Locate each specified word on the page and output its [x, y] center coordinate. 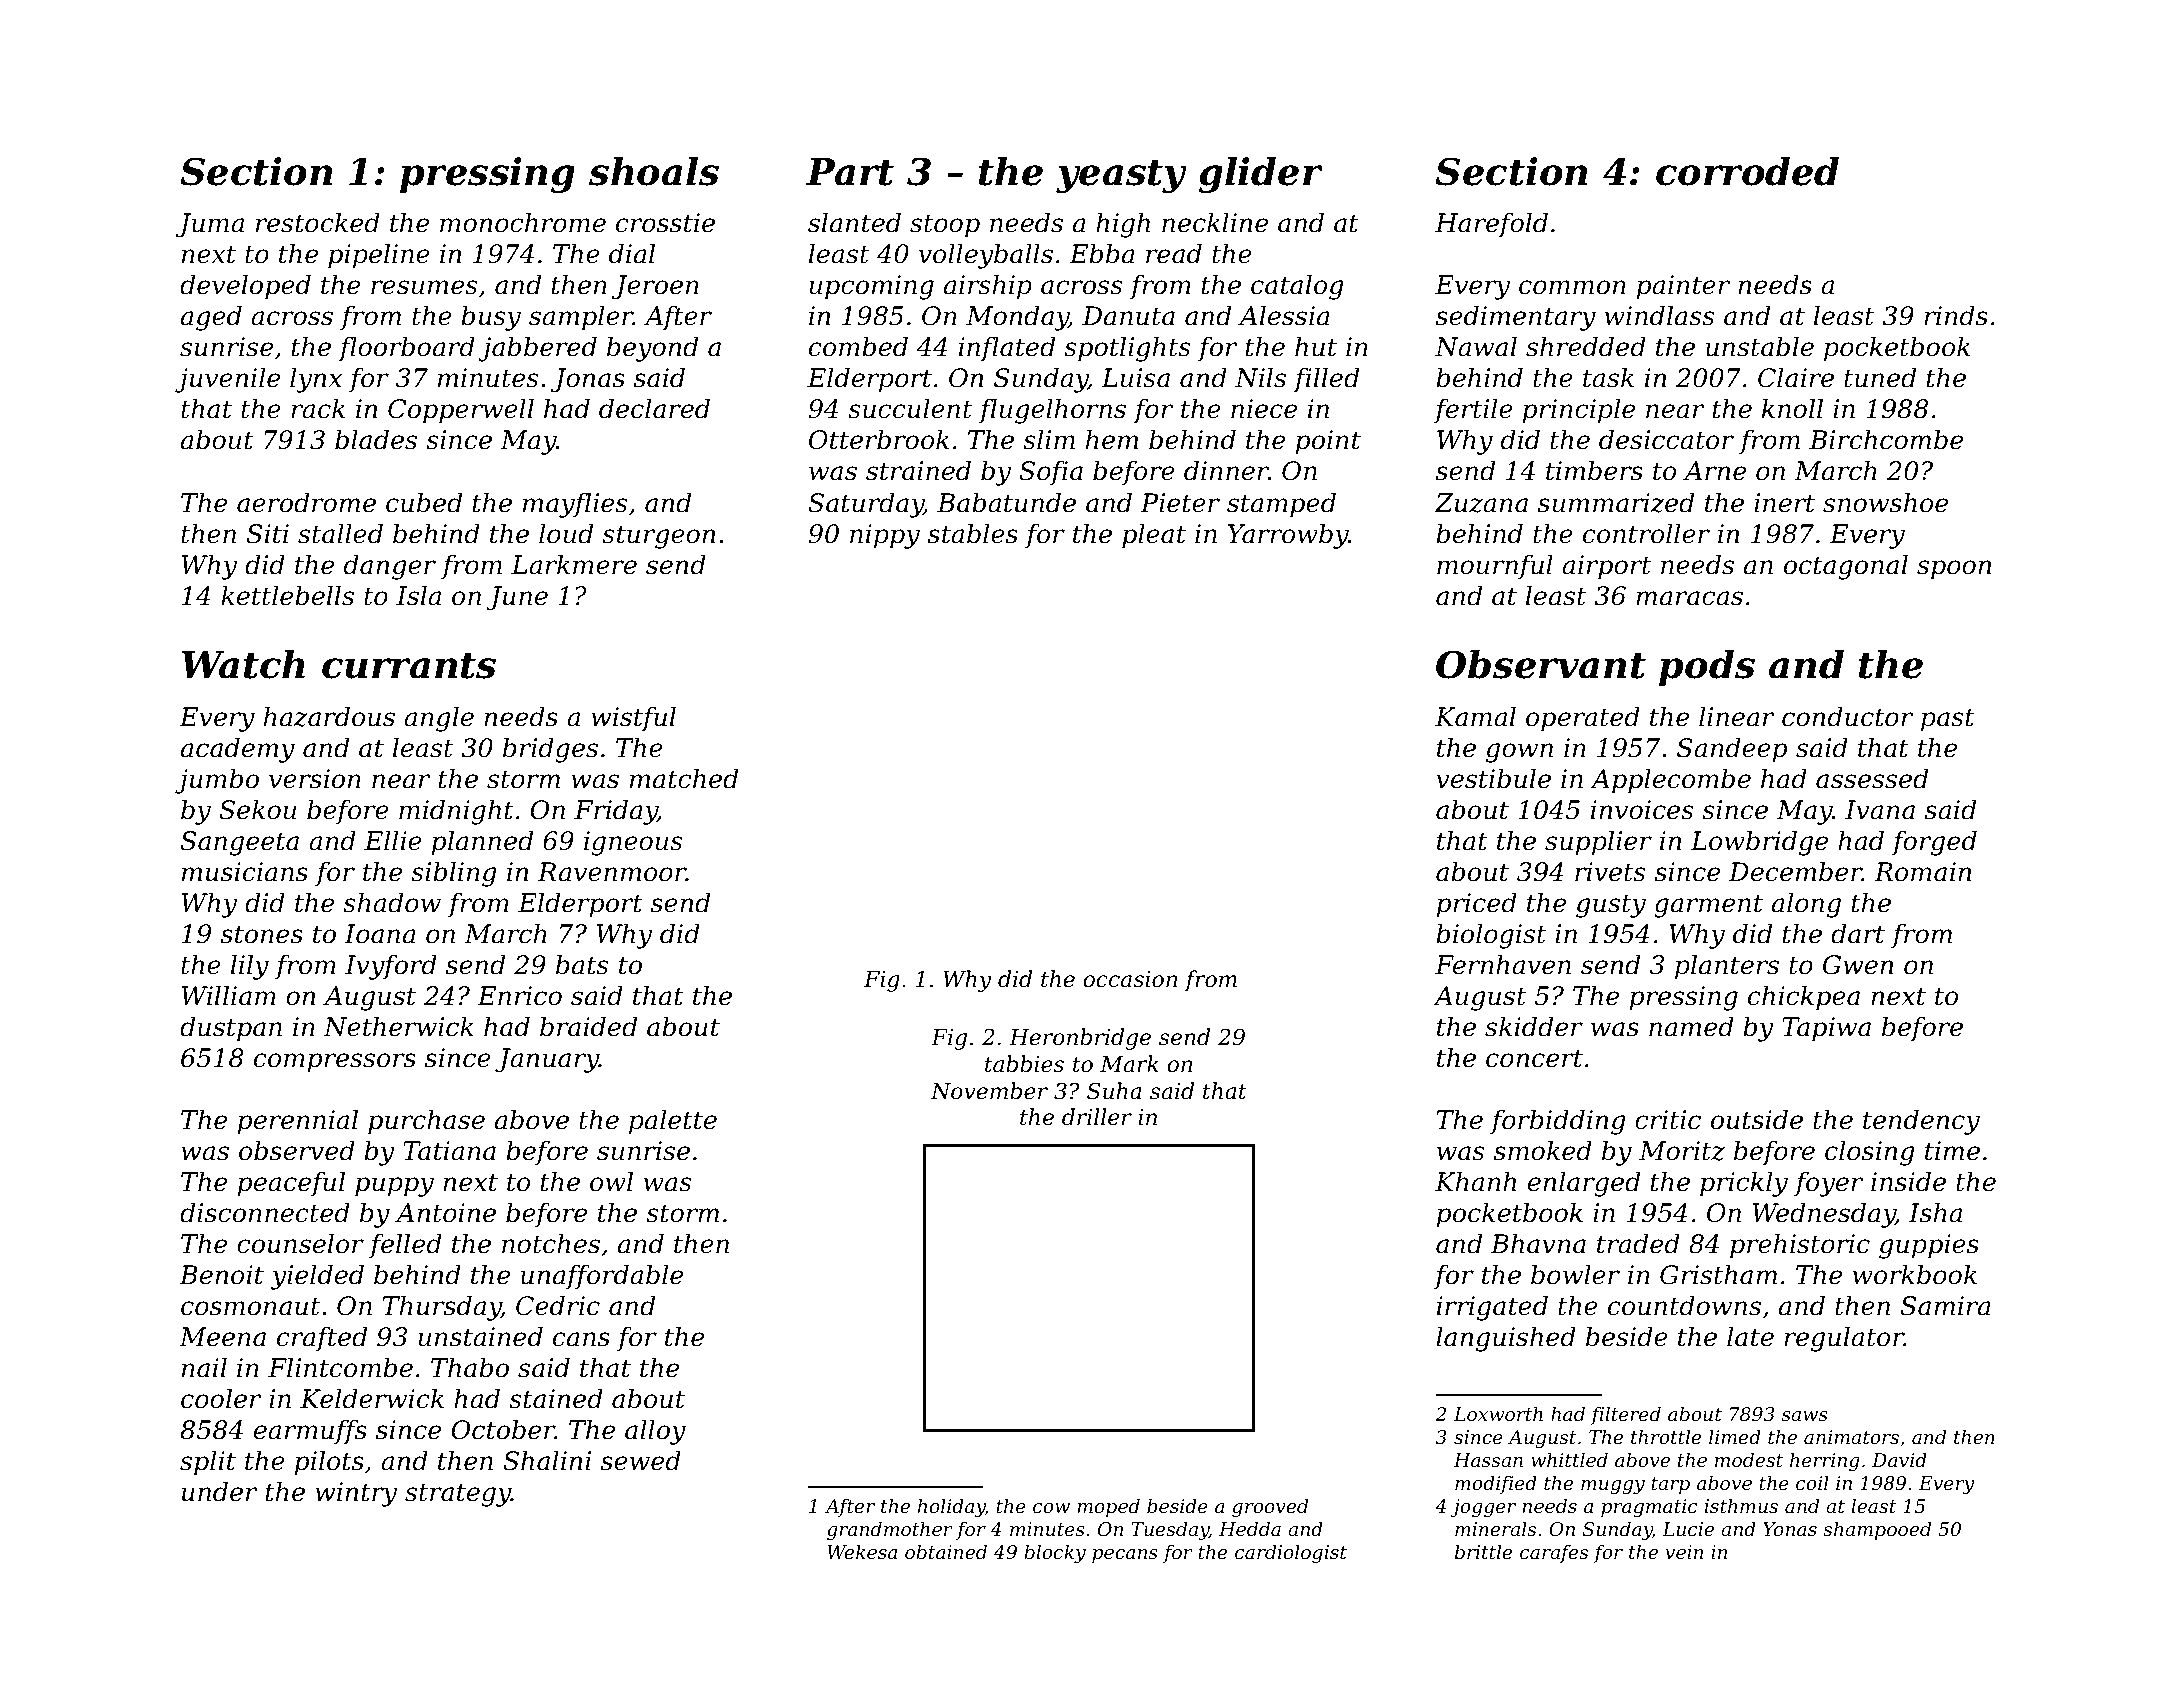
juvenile [227, 380]
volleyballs [986, 256]
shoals [654, 171]
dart [1858, 933]
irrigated [1492, 1308]
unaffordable [602, 1277]
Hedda [1250, 1528]
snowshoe [1885, 502]
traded [1638, 1243]
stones [262, 934]
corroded [1747, 171]
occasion [1130, 979]
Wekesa [862, 1551]
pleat [1154, 536]
